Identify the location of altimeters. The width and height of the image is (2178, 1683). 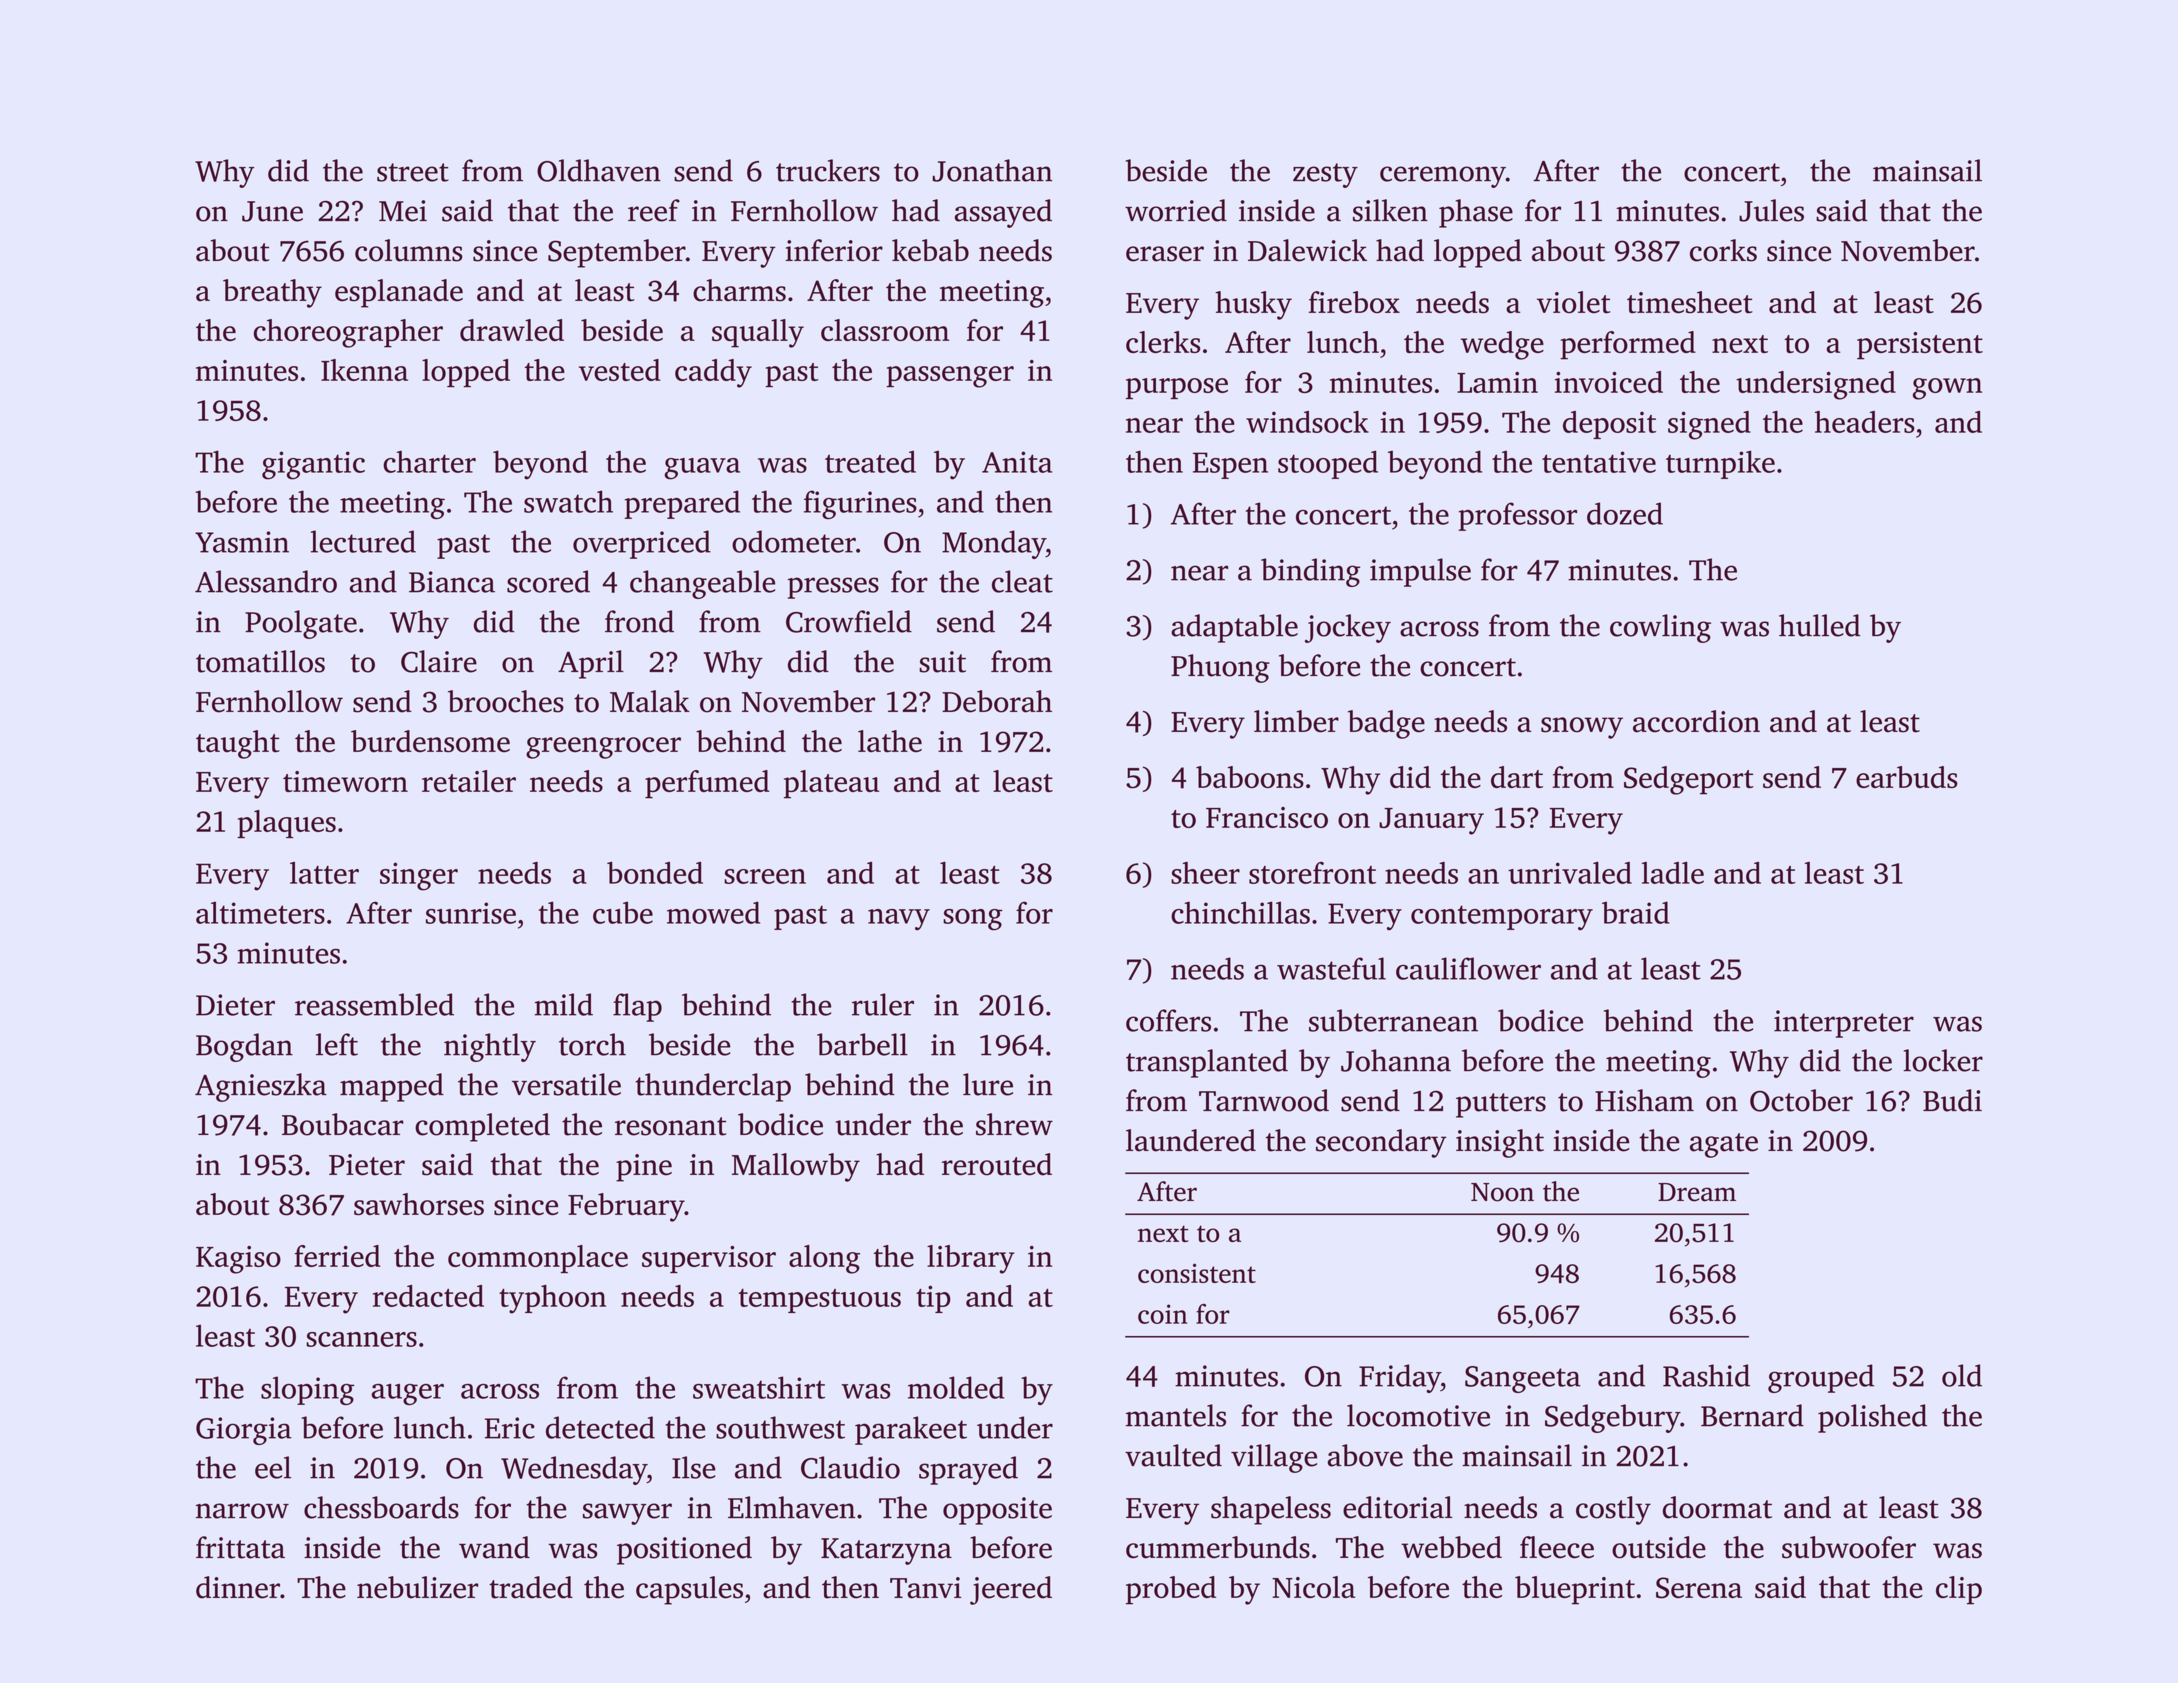
(260, 912).
